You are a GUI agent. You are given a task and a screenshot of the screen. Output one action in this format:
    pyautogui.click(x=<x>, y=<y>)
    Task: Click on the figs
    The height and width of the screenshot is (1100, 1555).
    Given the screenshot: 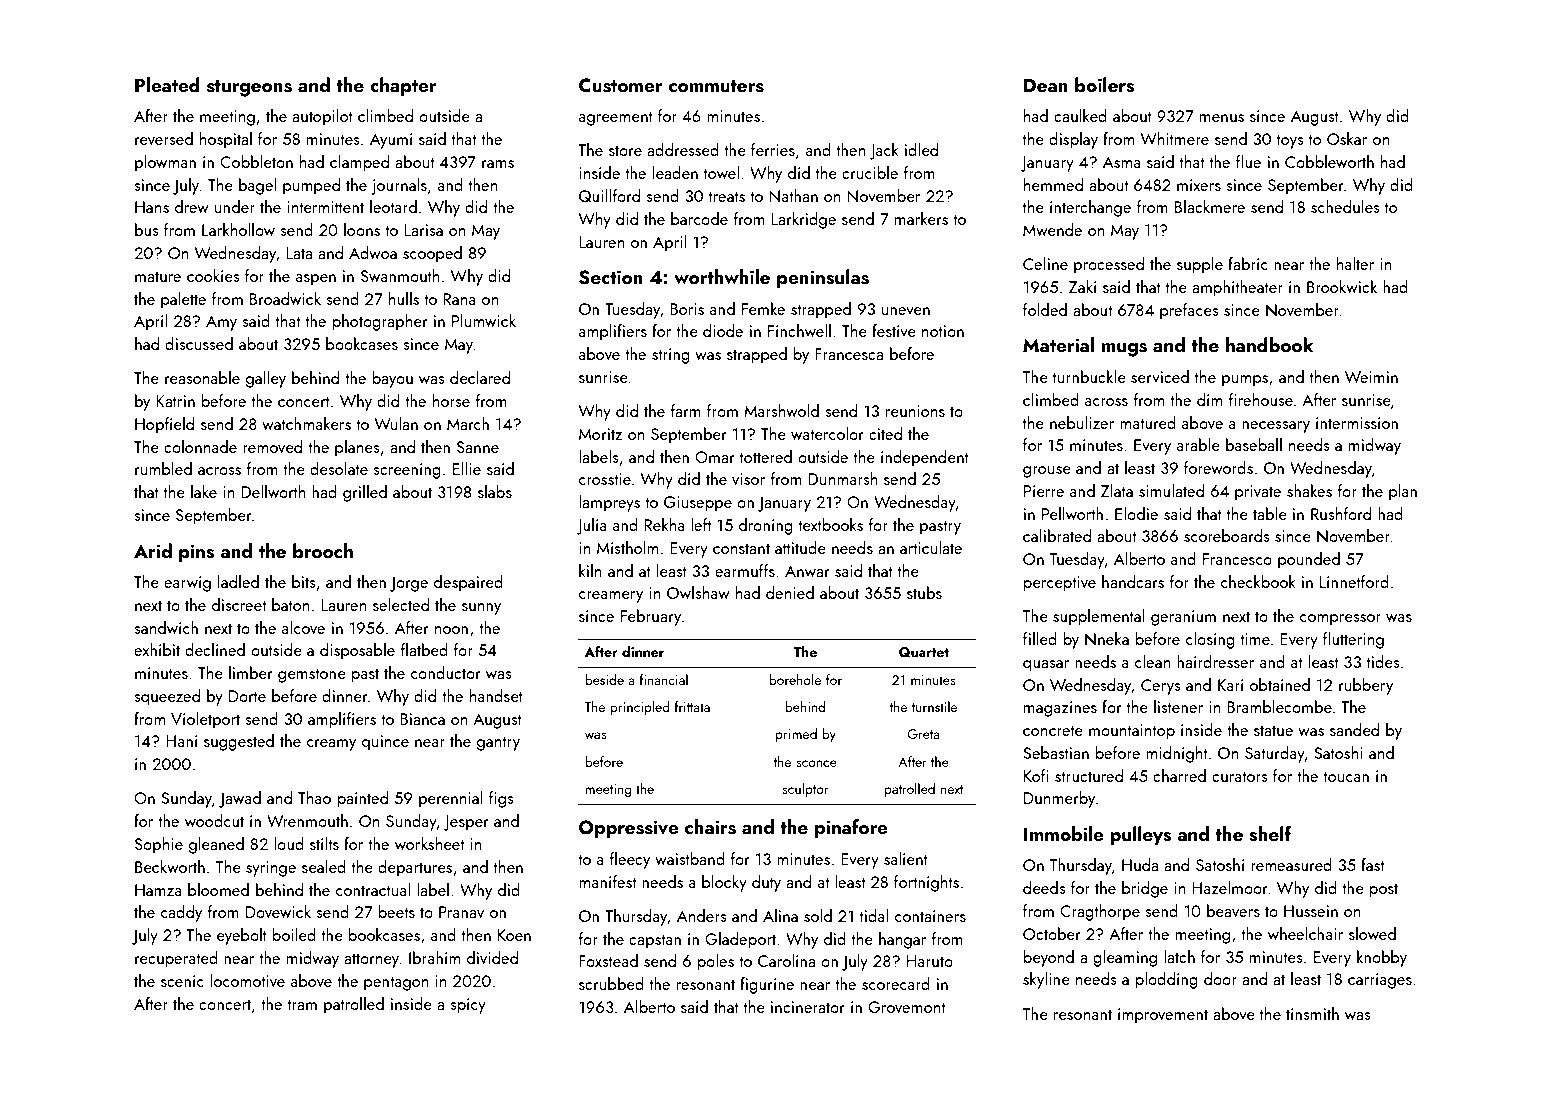 What is the action you would take?
    pyautogui.click(x=501, y=799)
